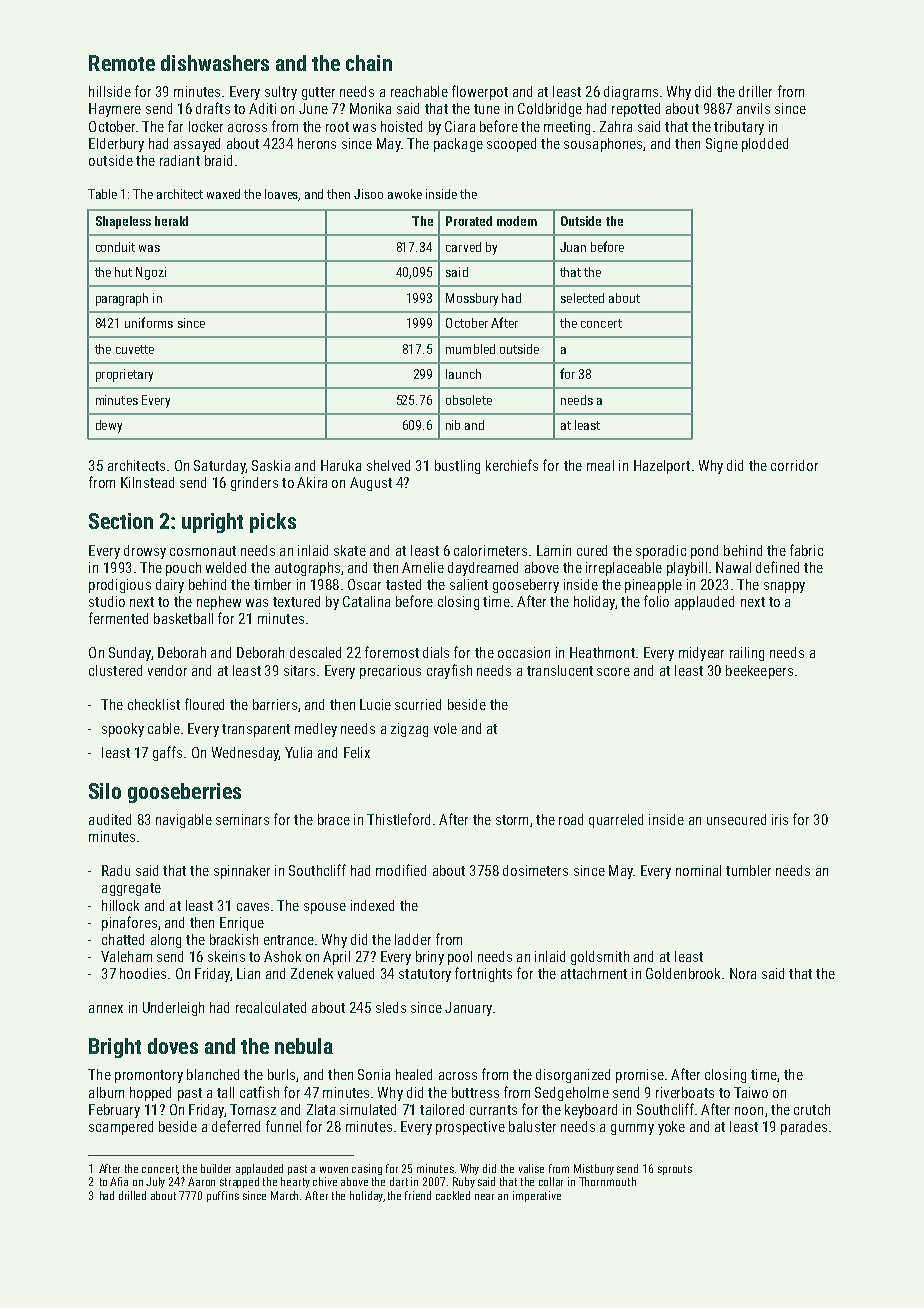 The width and height of the image is (924, 1308). What do you see at coordinates (613, 672) in the image?
I see `score` at bounding box center [613, 672].
